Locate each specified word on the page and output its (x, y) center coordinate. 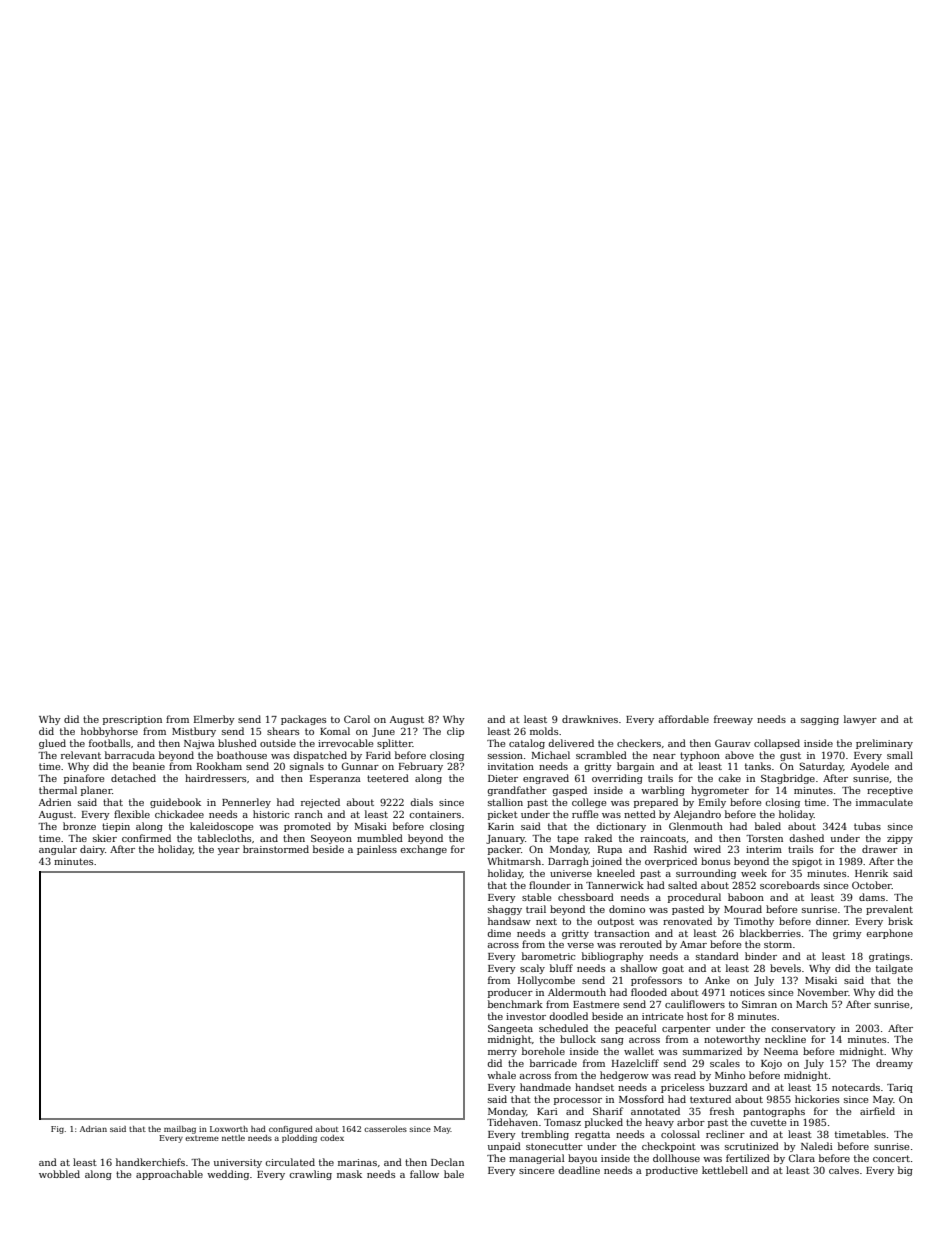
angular (58, 850)
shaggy (505, 910)
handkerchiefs (150, 1162)
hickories (817, 1099)
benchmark (515, 1004)
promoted (307, 827)
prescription (132, 720)
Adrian (93, 1129)
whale (501, 1075)
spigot (807, 862)
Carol (357, 719)
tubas (867, 826)
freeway (733, 720)
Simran (759, 1004)
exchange (423, 850)
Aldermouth (577, 992)
